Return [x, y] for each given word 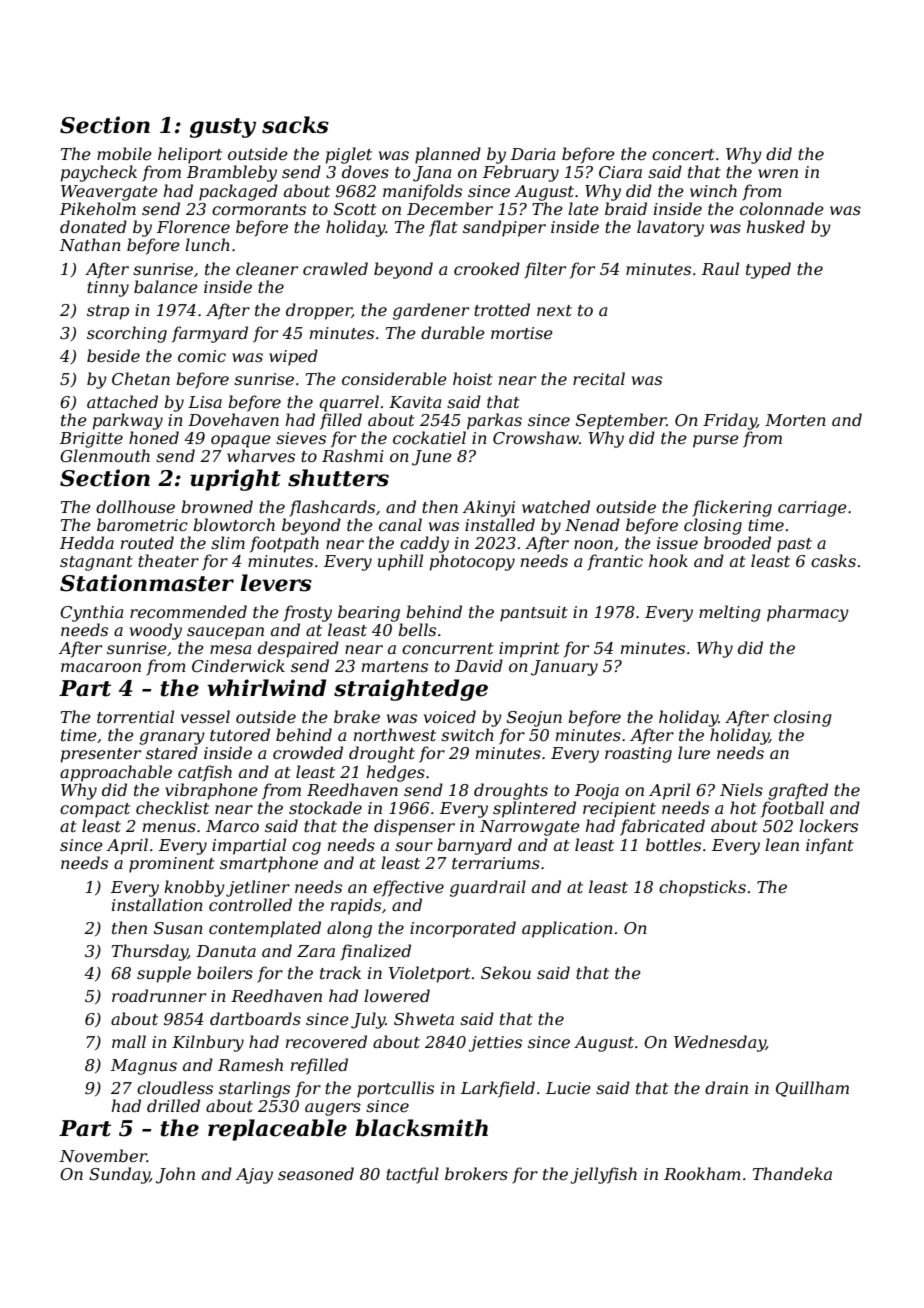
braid [626, 208]
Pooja [597, 792]
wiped [293, 357]
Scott [355, 209]
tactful [412, 1175]
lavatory [670, 228]
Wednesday [720, 1043]
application [567, 929]
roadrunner [159, 995]
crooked [487, 268]
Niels [741, 789]
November [103, 1155]
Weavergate [109, 193]
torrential [135, 716]
